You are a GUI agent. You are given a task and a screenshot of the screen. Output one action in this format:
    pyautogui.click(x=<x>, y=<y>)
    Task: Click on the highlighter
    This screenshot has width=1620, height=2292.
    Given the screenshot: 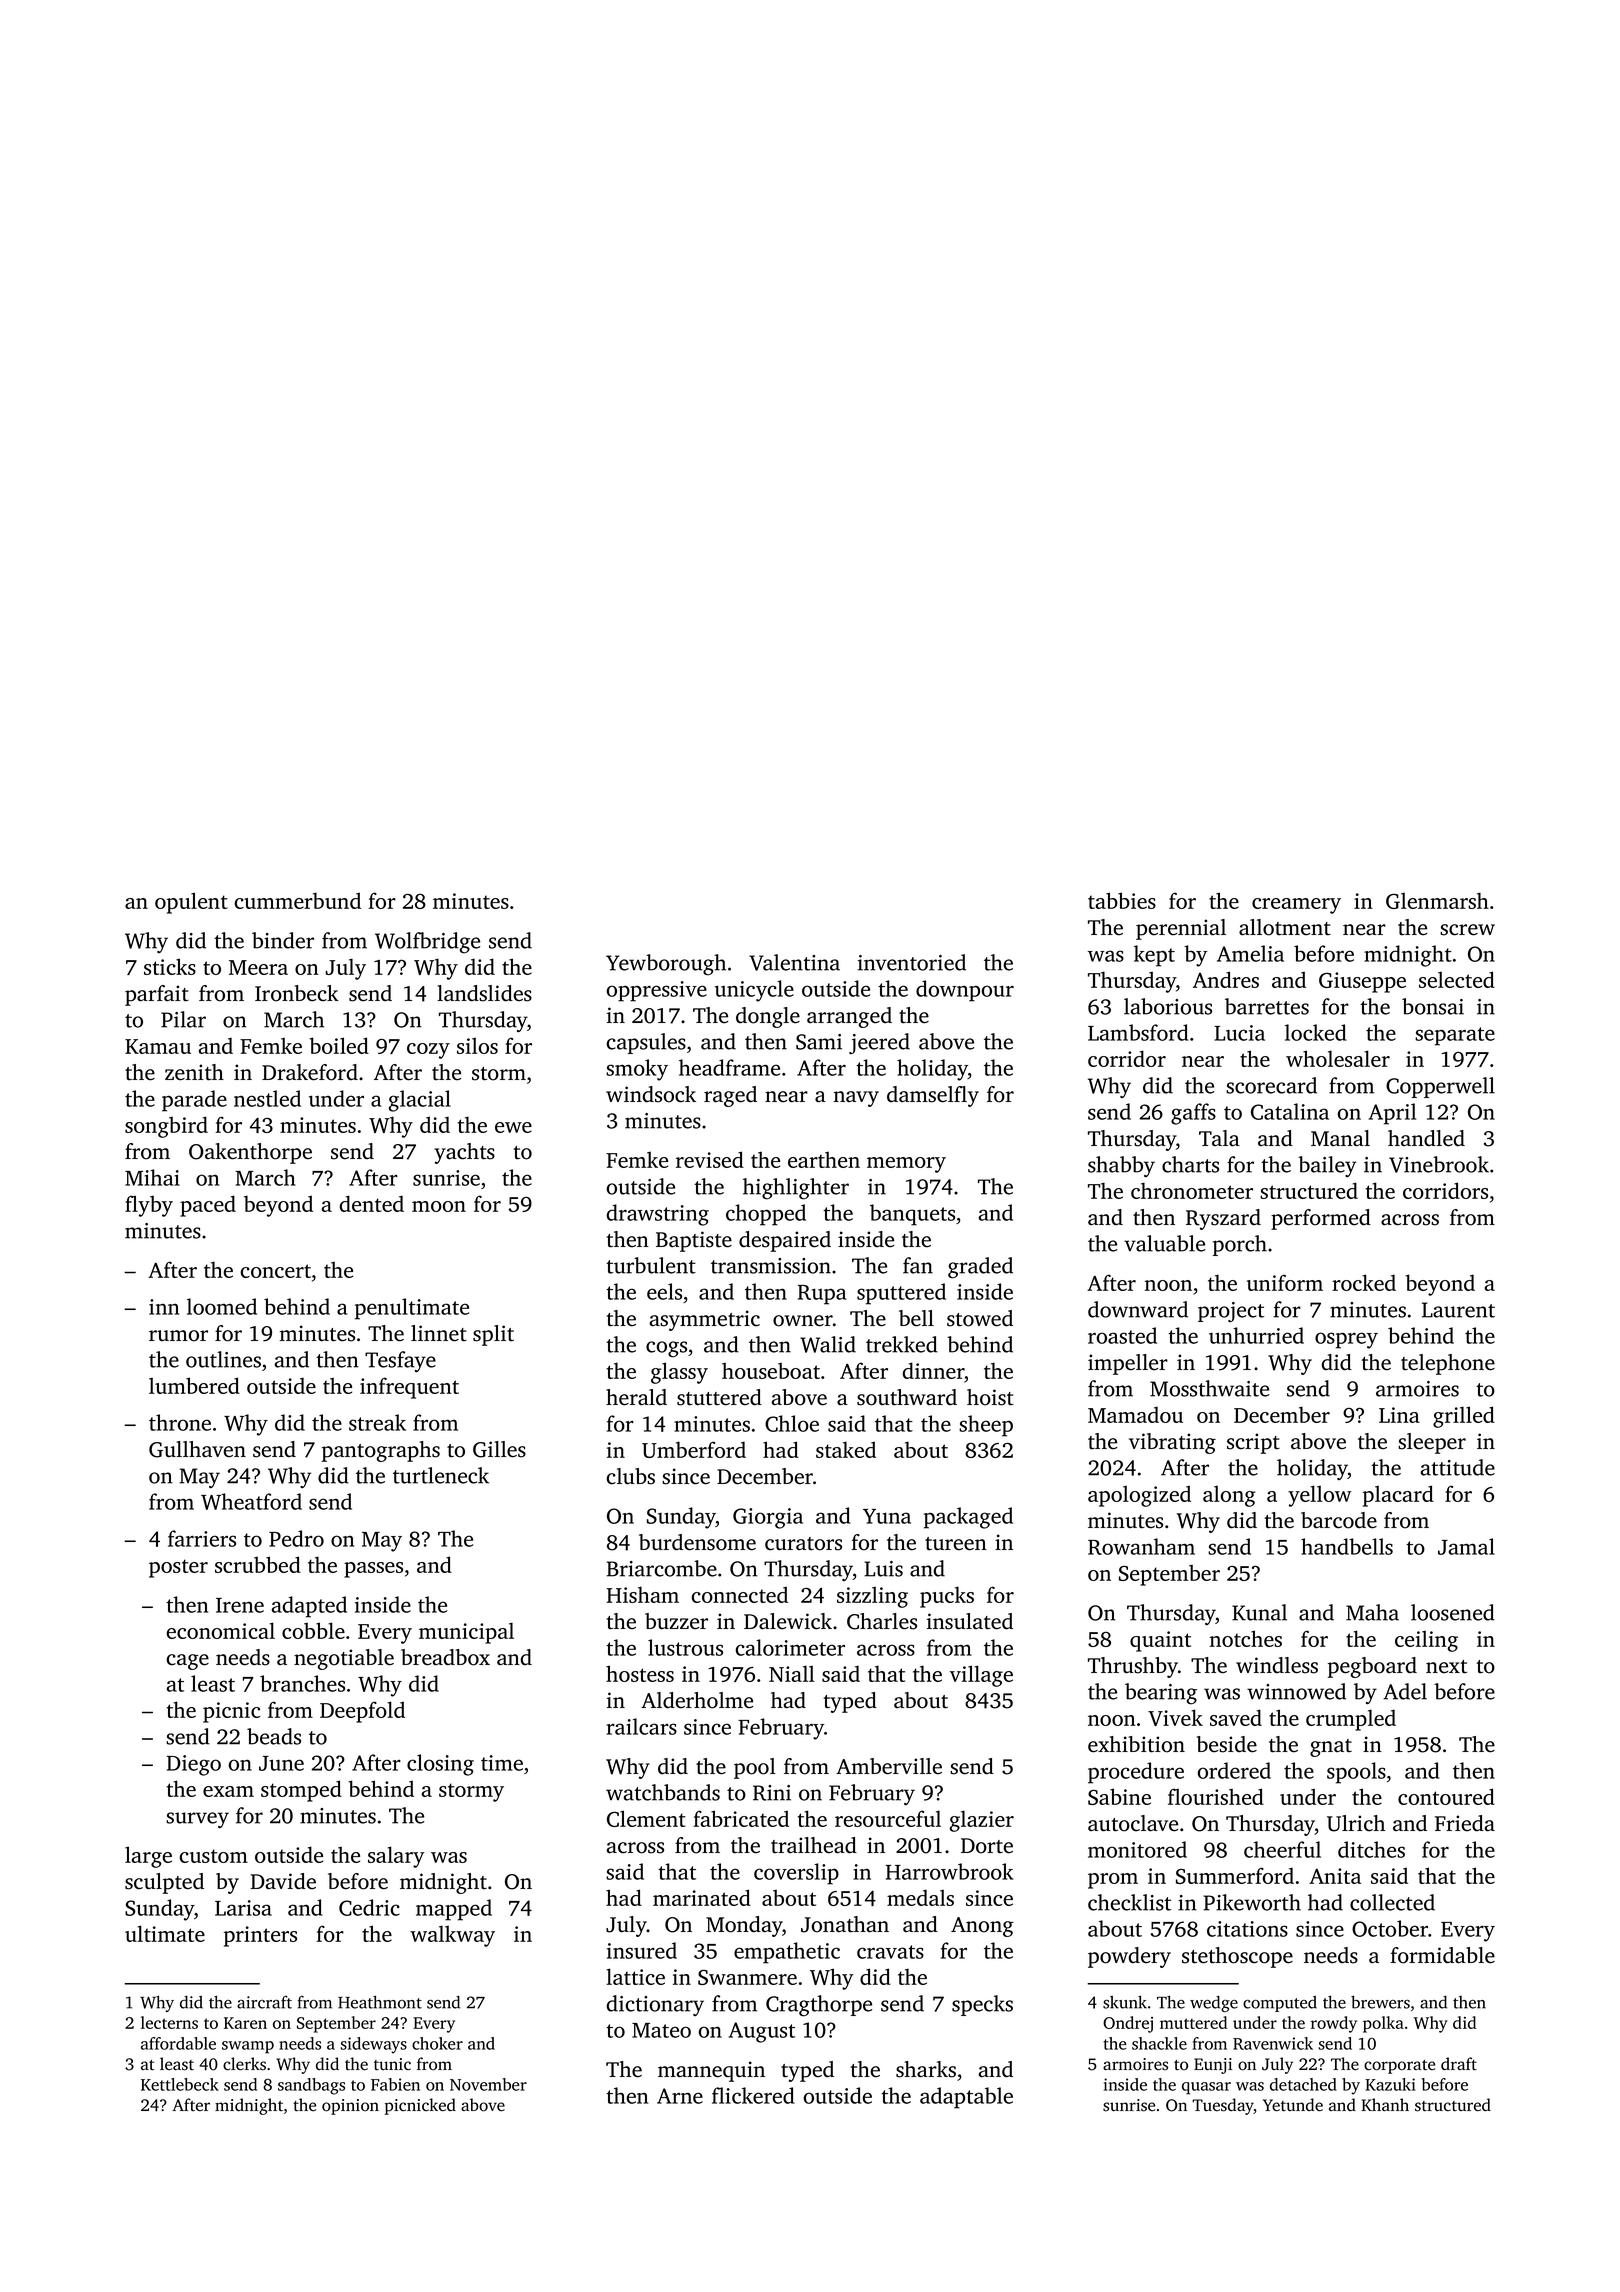 What is the action you would take?
    pyautogui.click(x=796, y=1189)
